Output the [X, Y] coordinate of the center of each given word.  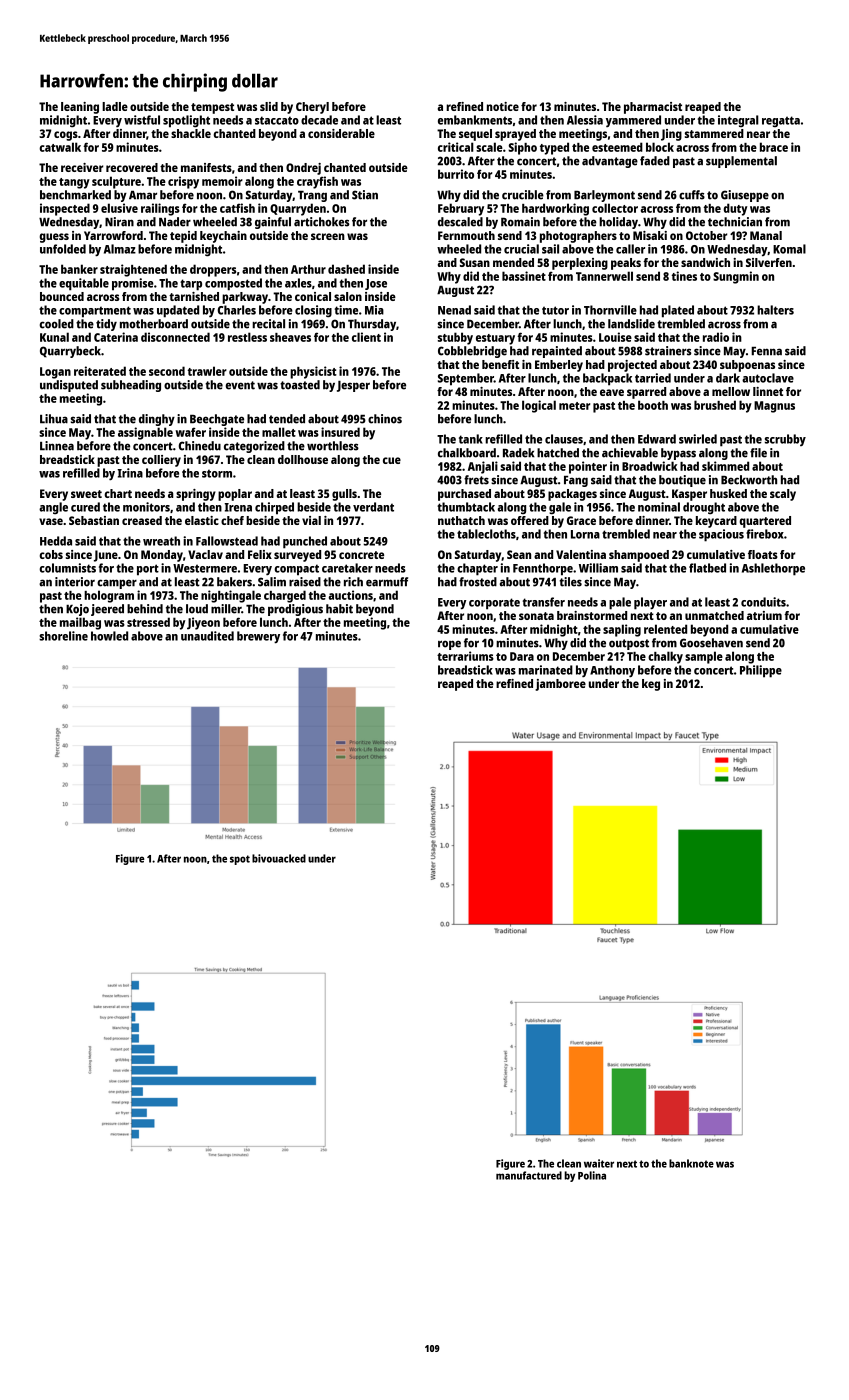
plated [678, 311]
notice [503, 106]
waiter [599, 1163]
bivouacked [279, 858]
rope [449, 645]
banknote [691, 1163]
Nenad [454, 310]
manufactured [529, 1175]
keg [651, 685]
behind [145, 609]
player [650, 603]
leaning [80, 108]
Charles [237, 310]
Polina [592, 1175]
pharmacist [653, 108]
